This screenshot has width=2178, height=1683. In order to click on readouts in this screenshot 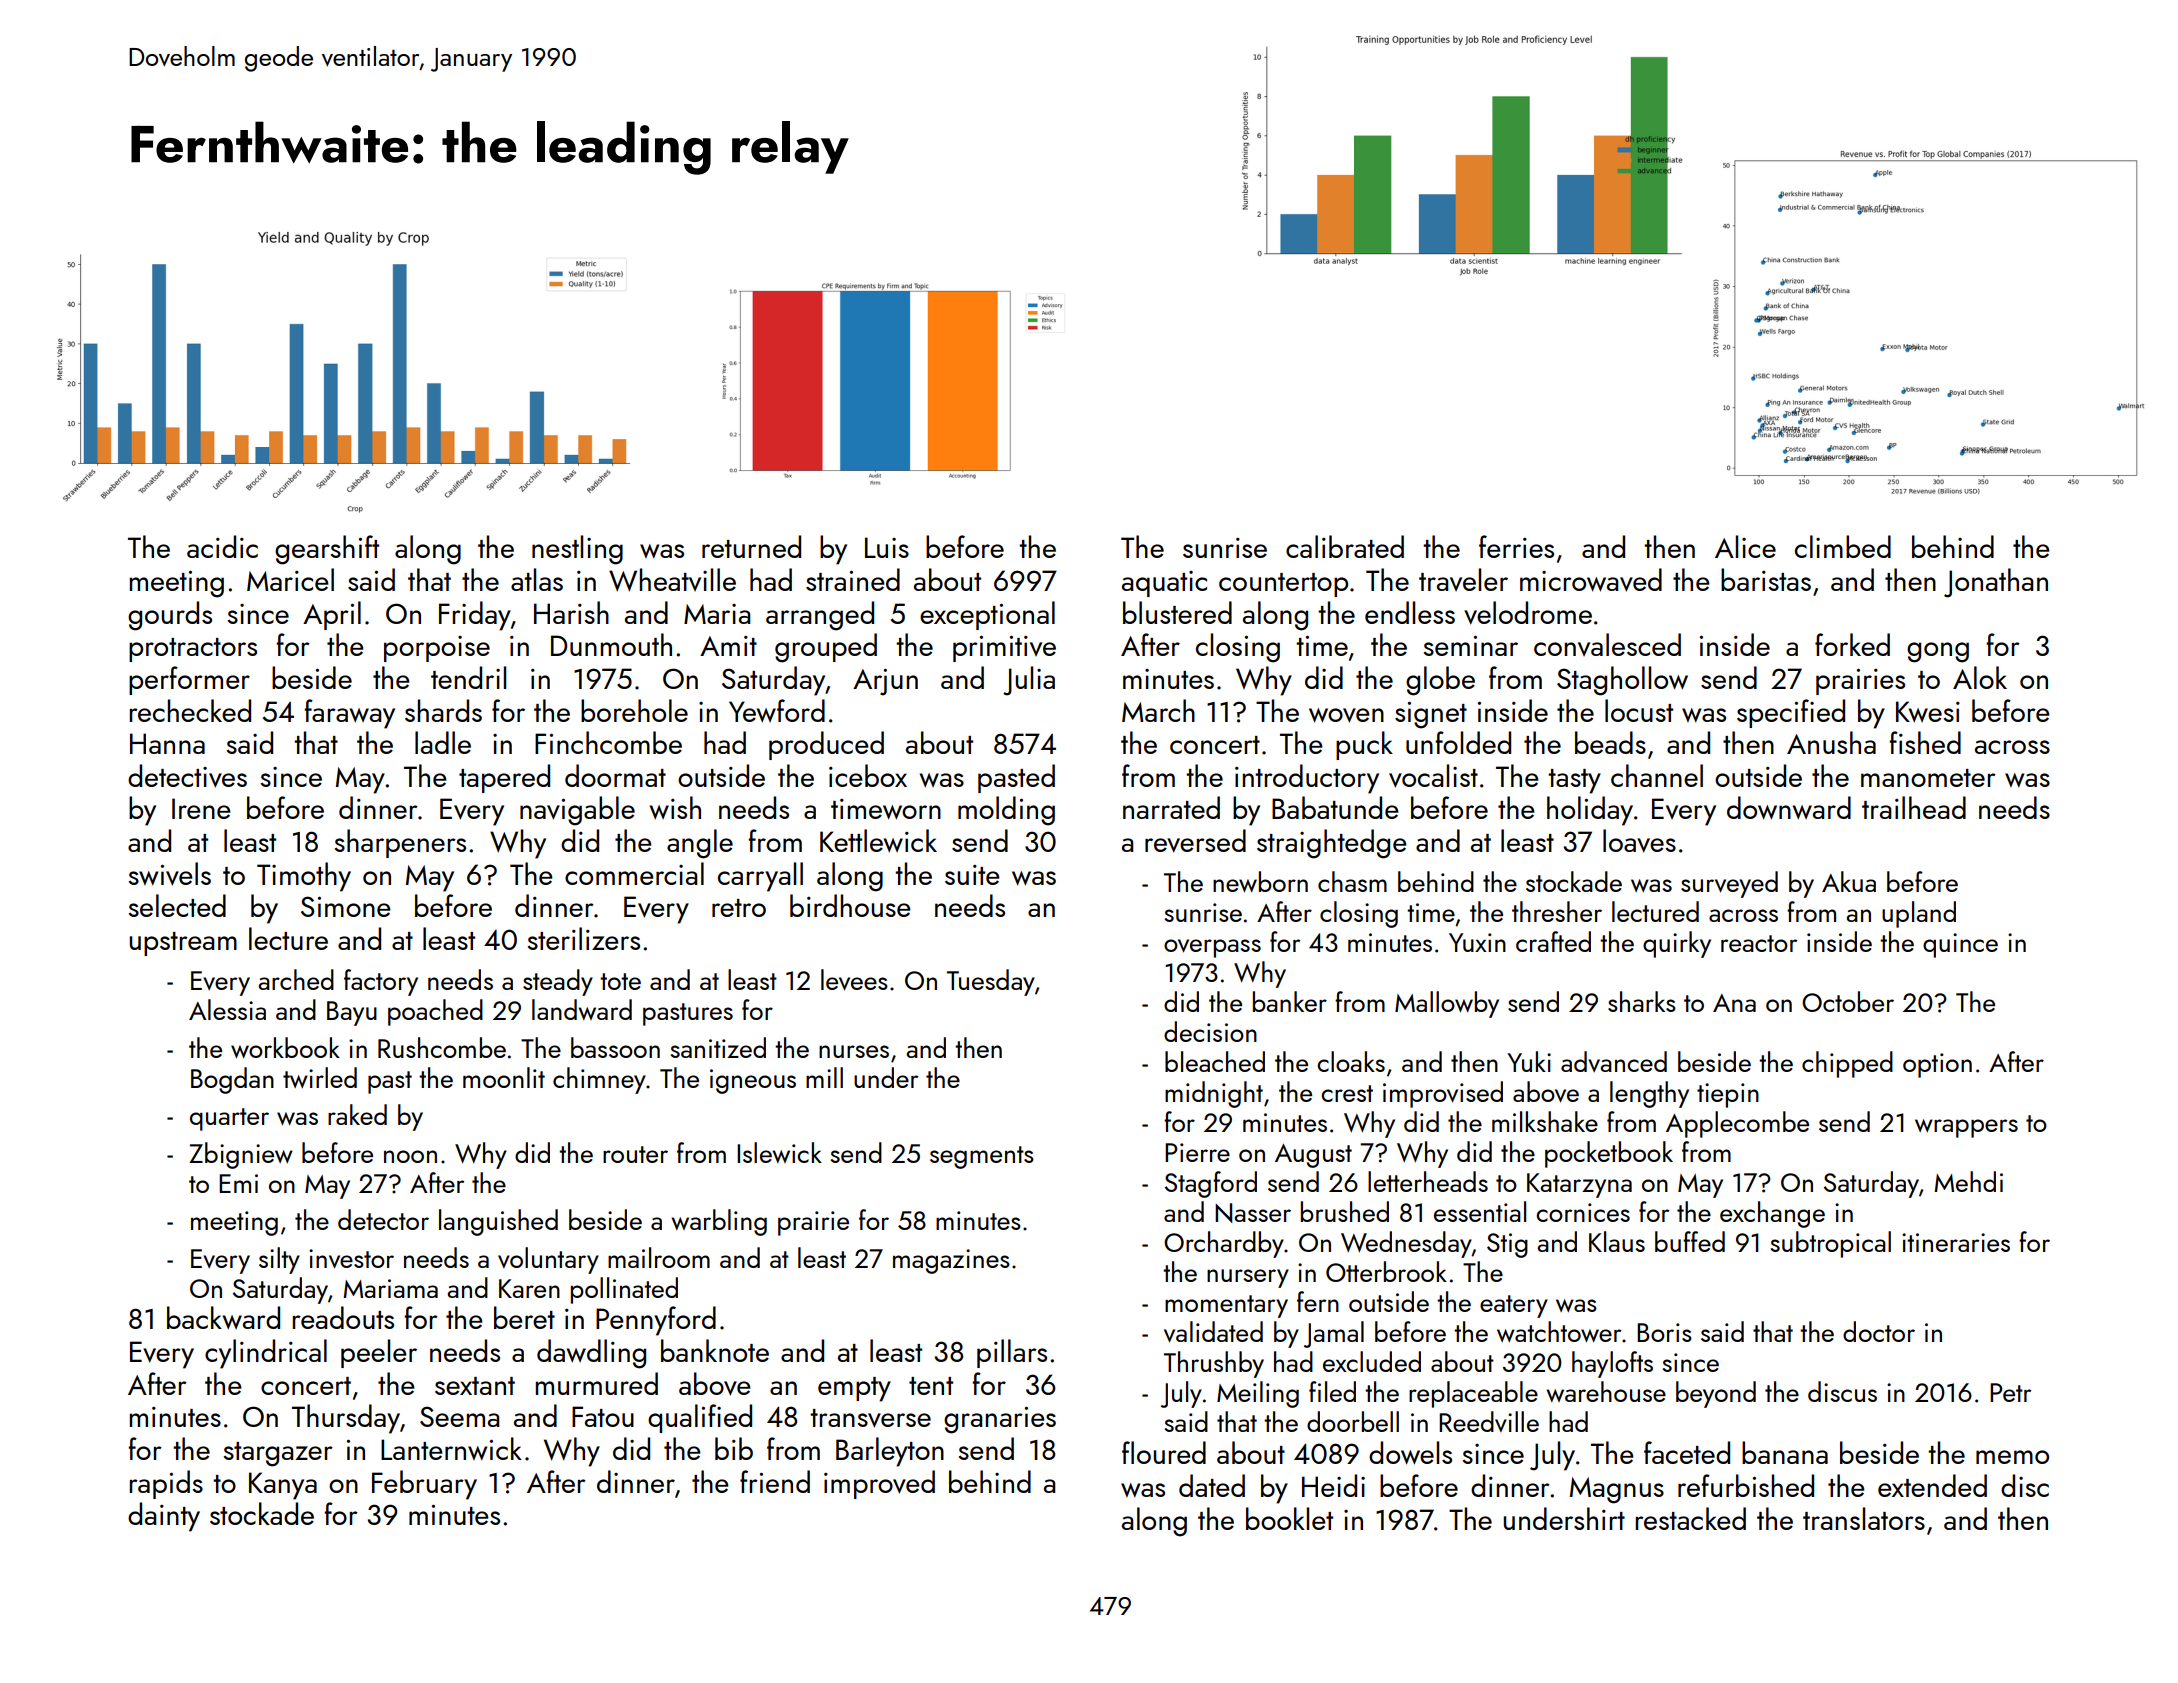, I will do `click(343, 1317)`.
